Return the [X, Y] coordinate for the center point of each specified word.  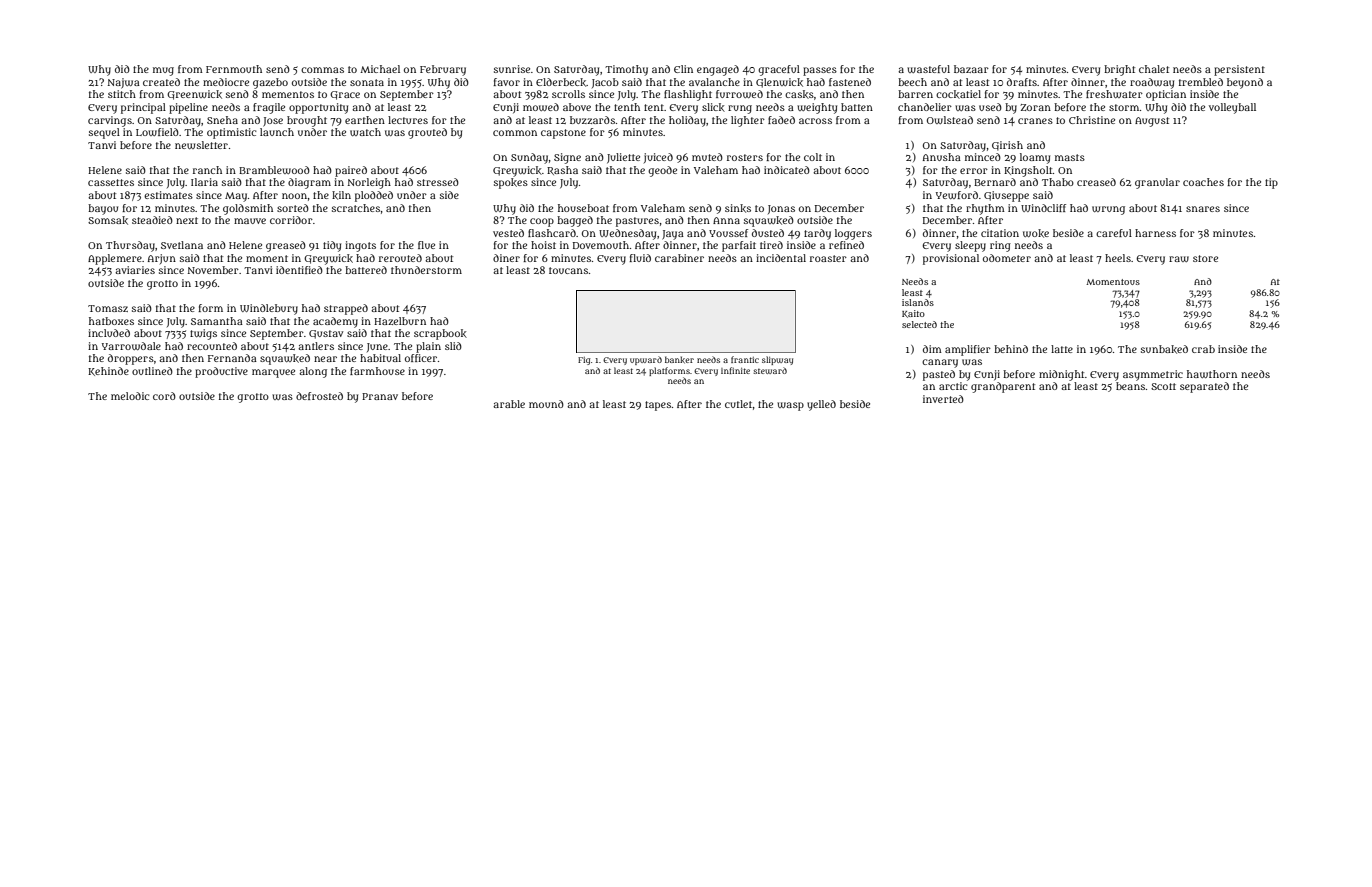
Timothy [626, 70]
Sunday [529, 158]
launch [277, 132]
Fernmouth [234, 69]
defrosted [319, 396]
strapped [346, 309]
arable [509, 404]
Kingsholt [1028, 171]
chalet [1154, 69]
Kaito [913, 314]
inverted [943, 399]
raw [1179, 259]
